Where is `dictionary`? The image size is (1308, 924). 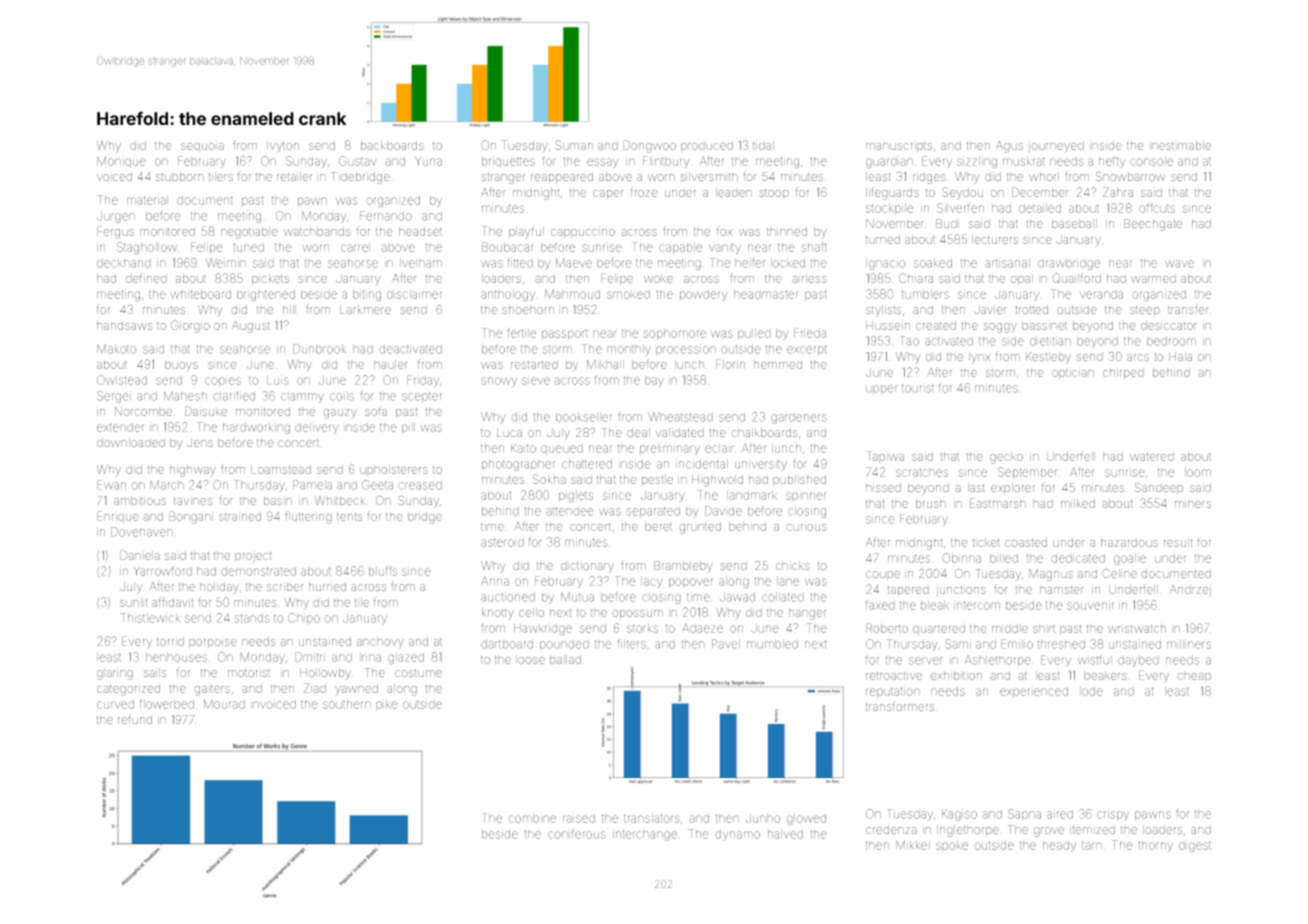
dictionary is located at coordinates (587, 567).
